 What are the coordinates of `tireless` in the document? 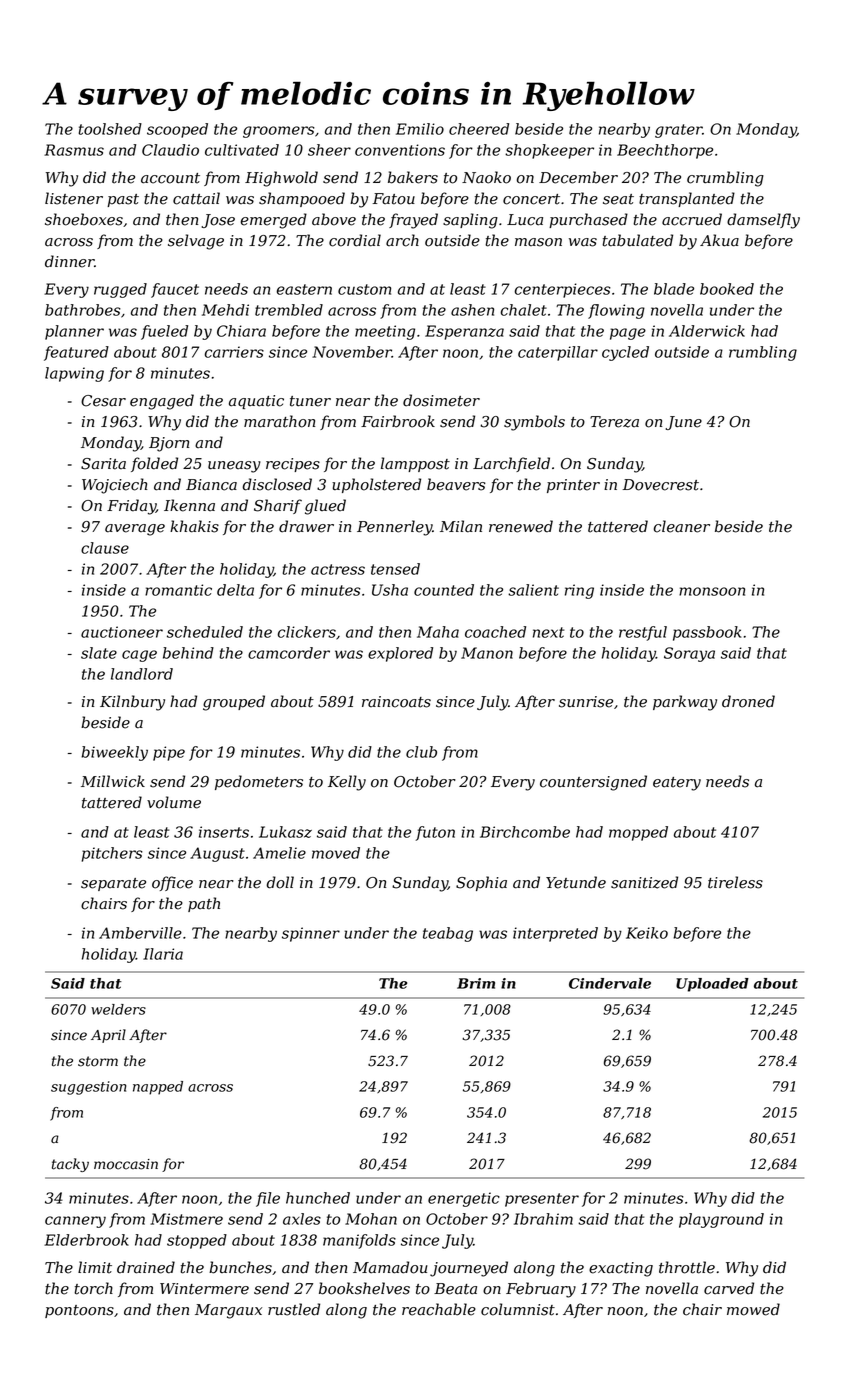 It's located at (735, 882).
